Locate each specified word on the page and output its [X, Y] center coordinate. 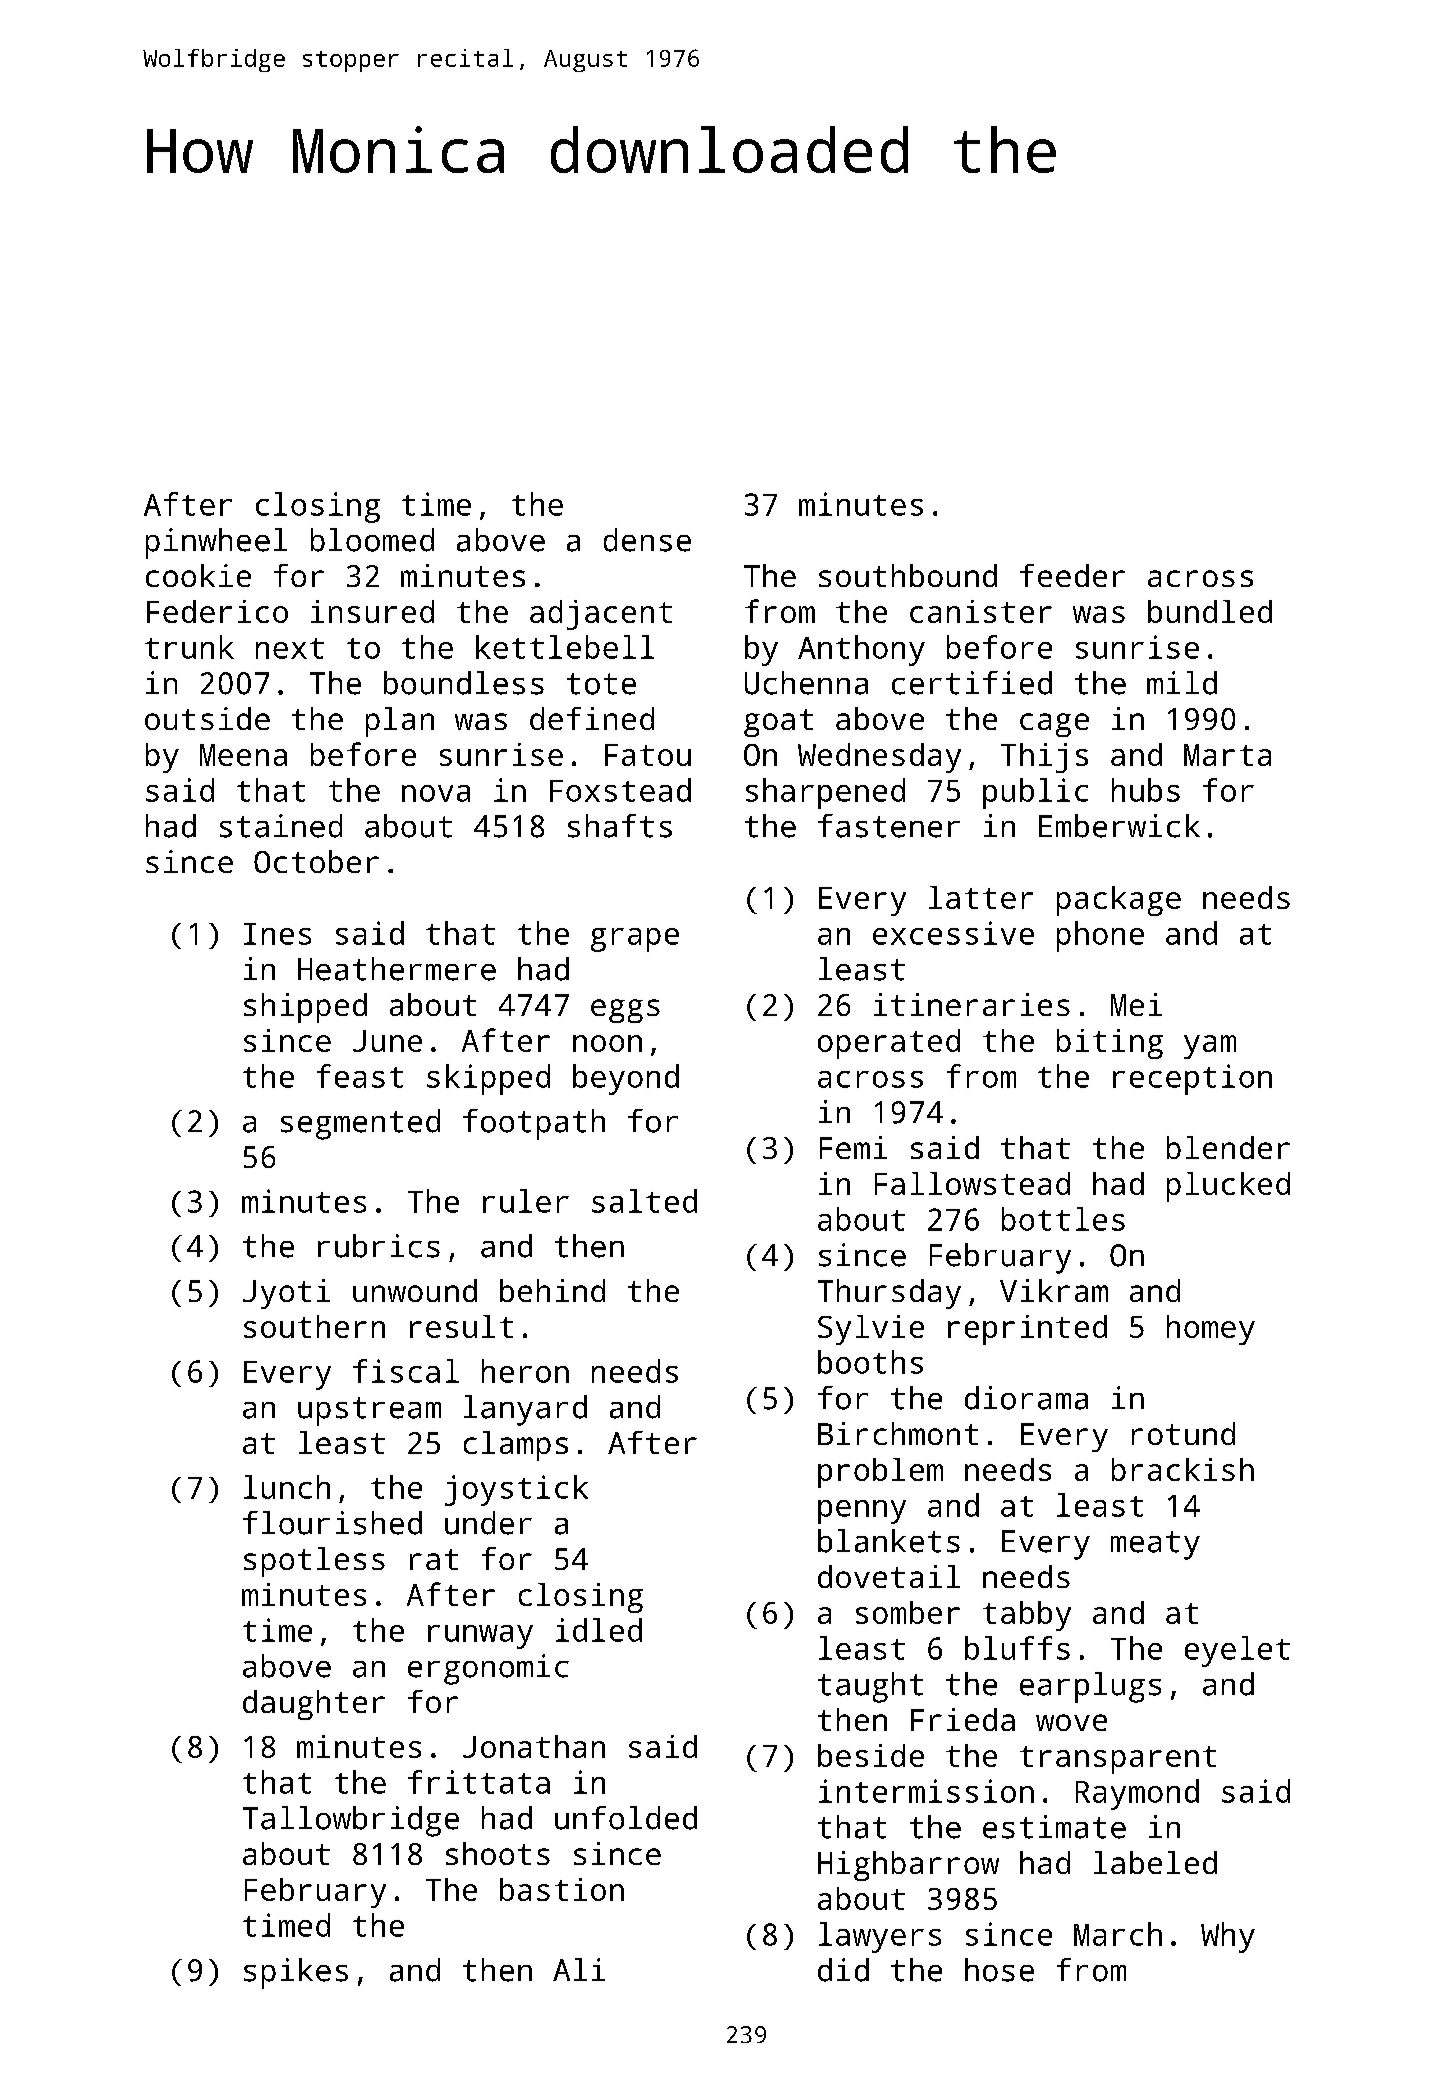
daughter [314, 1705]
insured [372, 611]
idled [599, 1630]
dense [647, 540]
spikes [296, 1973]
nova [436, 793]
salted [644, 1201]
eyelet [1237, 1651]
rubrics [379, 1246]
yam [1210, 1047]
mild [1182, 683]
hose [999, 1970]
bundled [1210, 611]
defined [592, 718]
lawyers [880, 1937]
